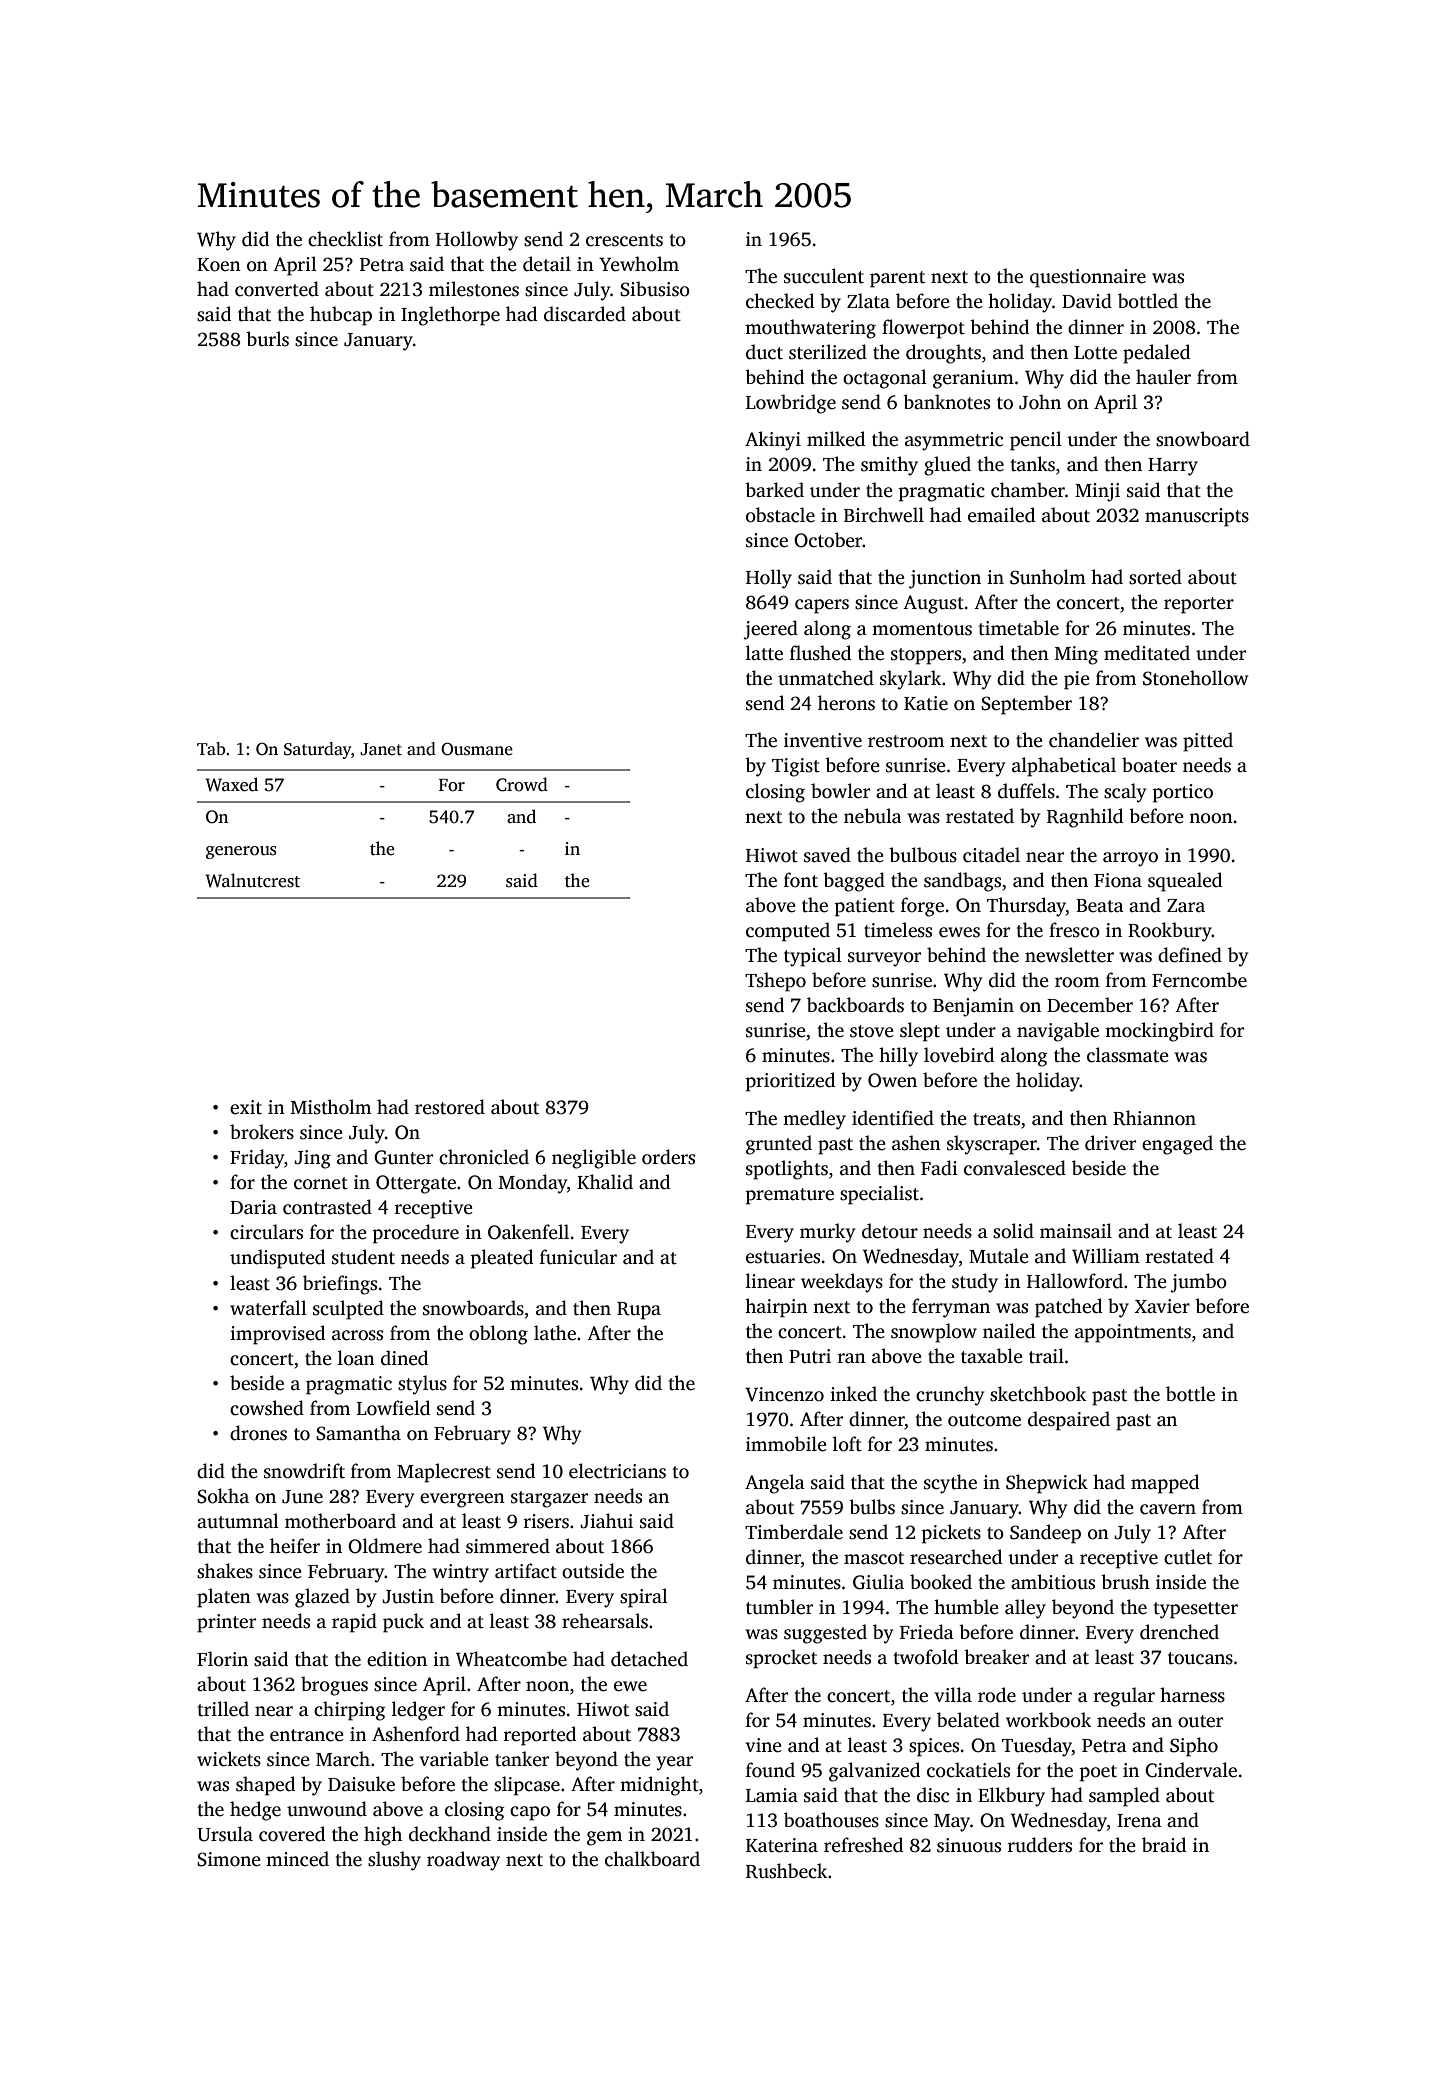  What do you see at coordinates (363, 1257) in the page?
I see `student` at bounding box center [363, 1257].
